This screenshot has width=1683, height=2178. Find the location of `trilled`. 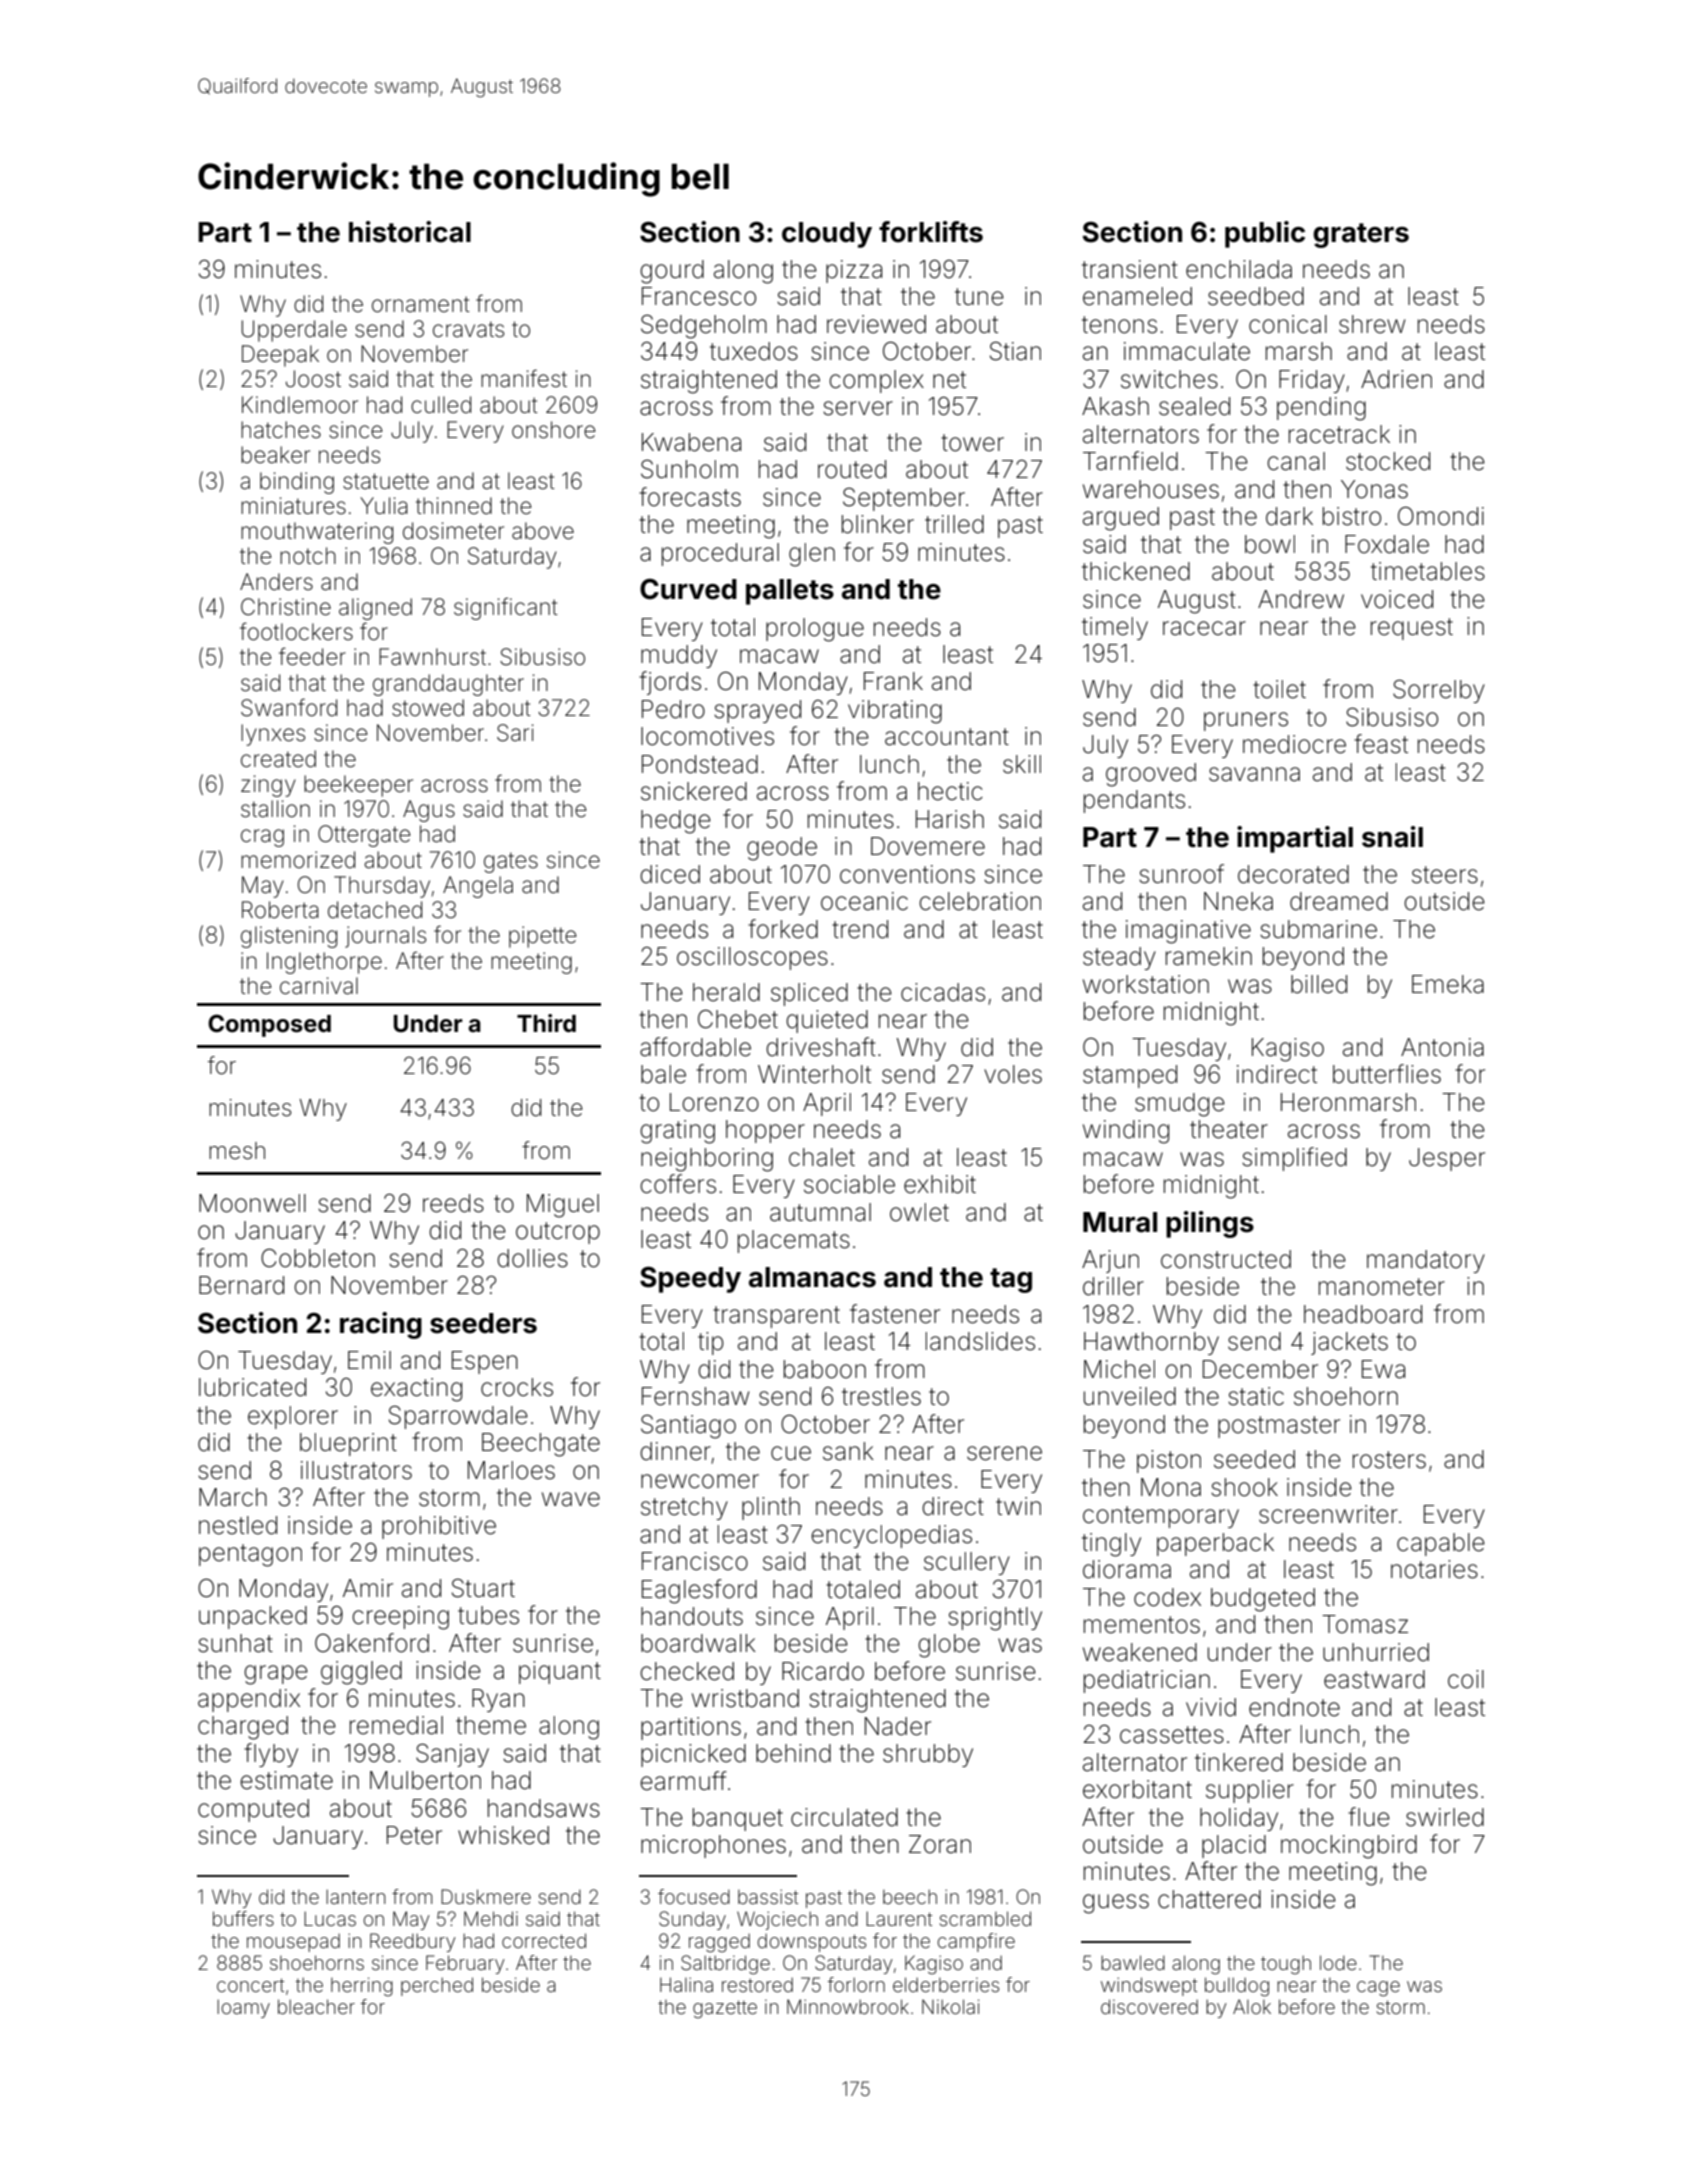

trilled is located at coordinates (954, 524).
